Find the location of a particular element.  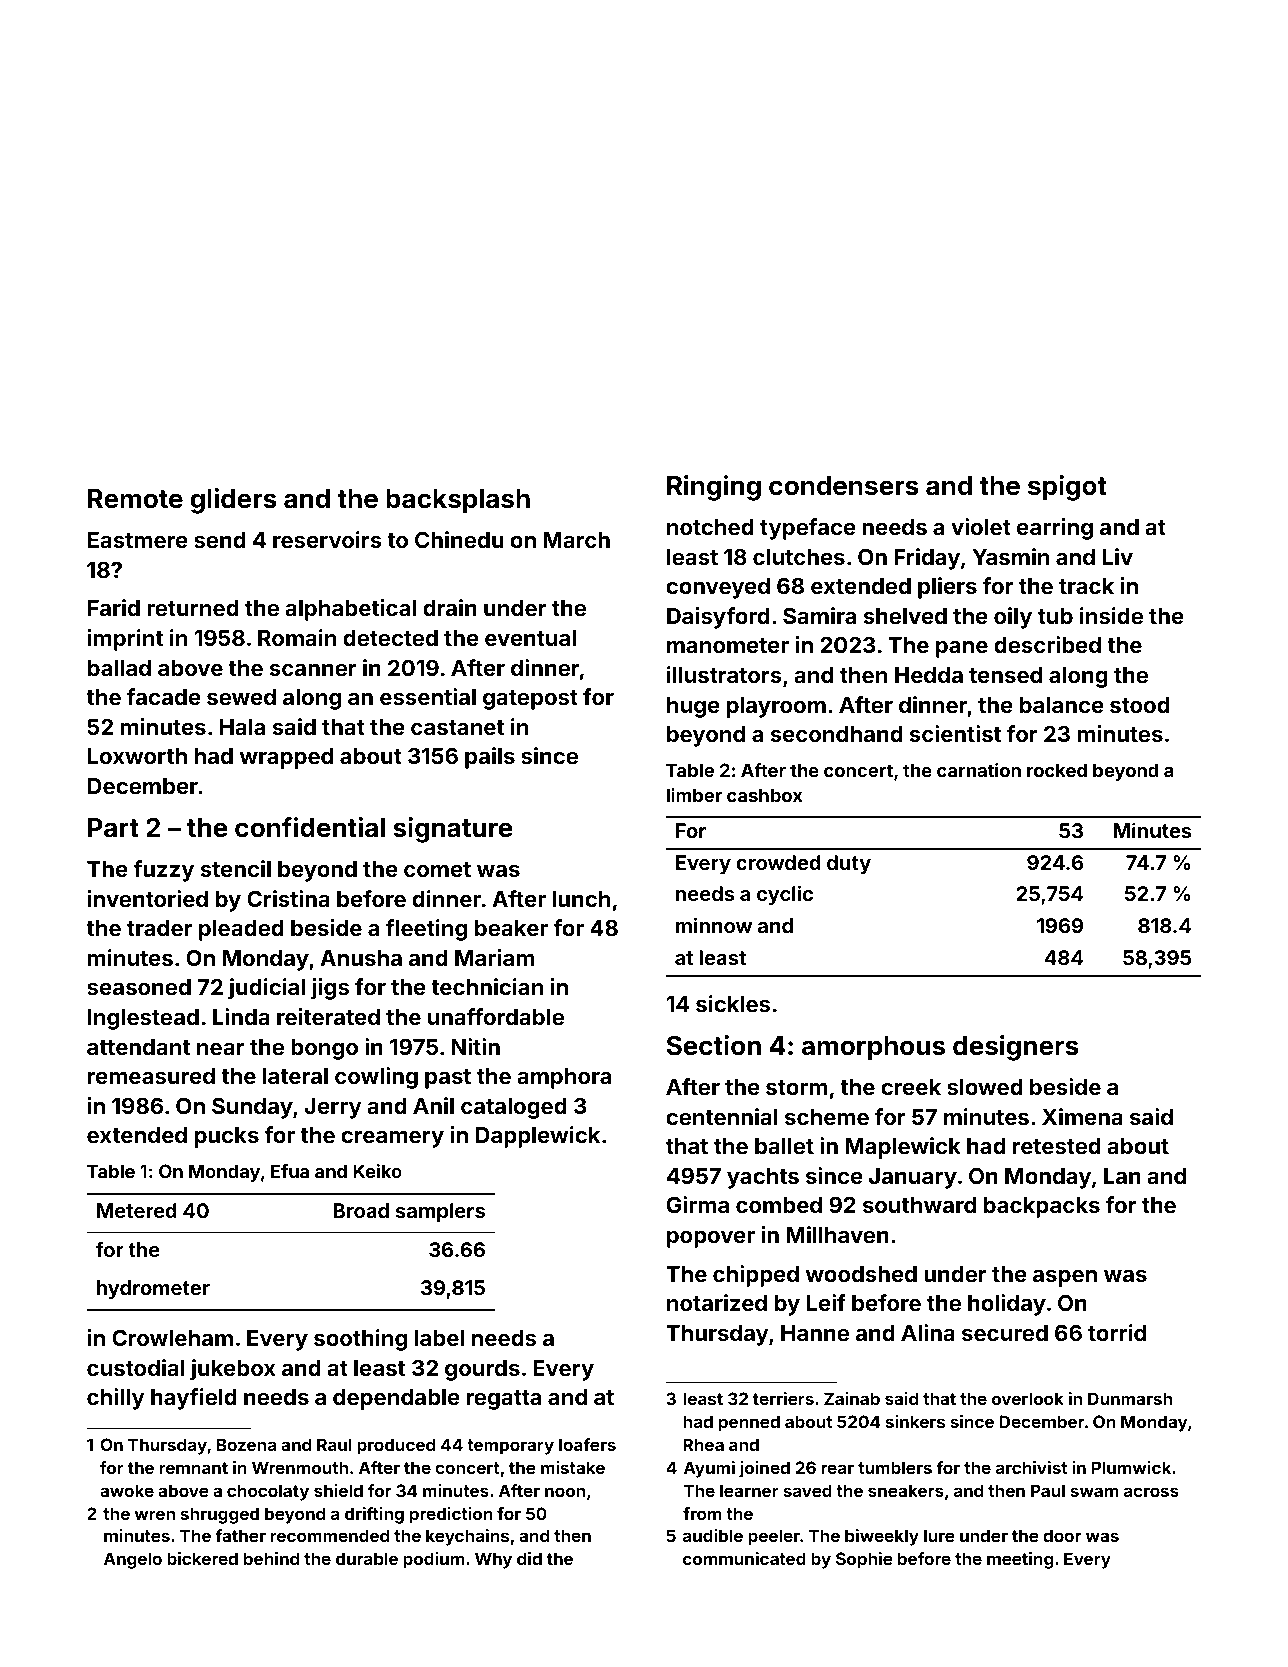

aspen is located at coordinates (1065, 1278).
